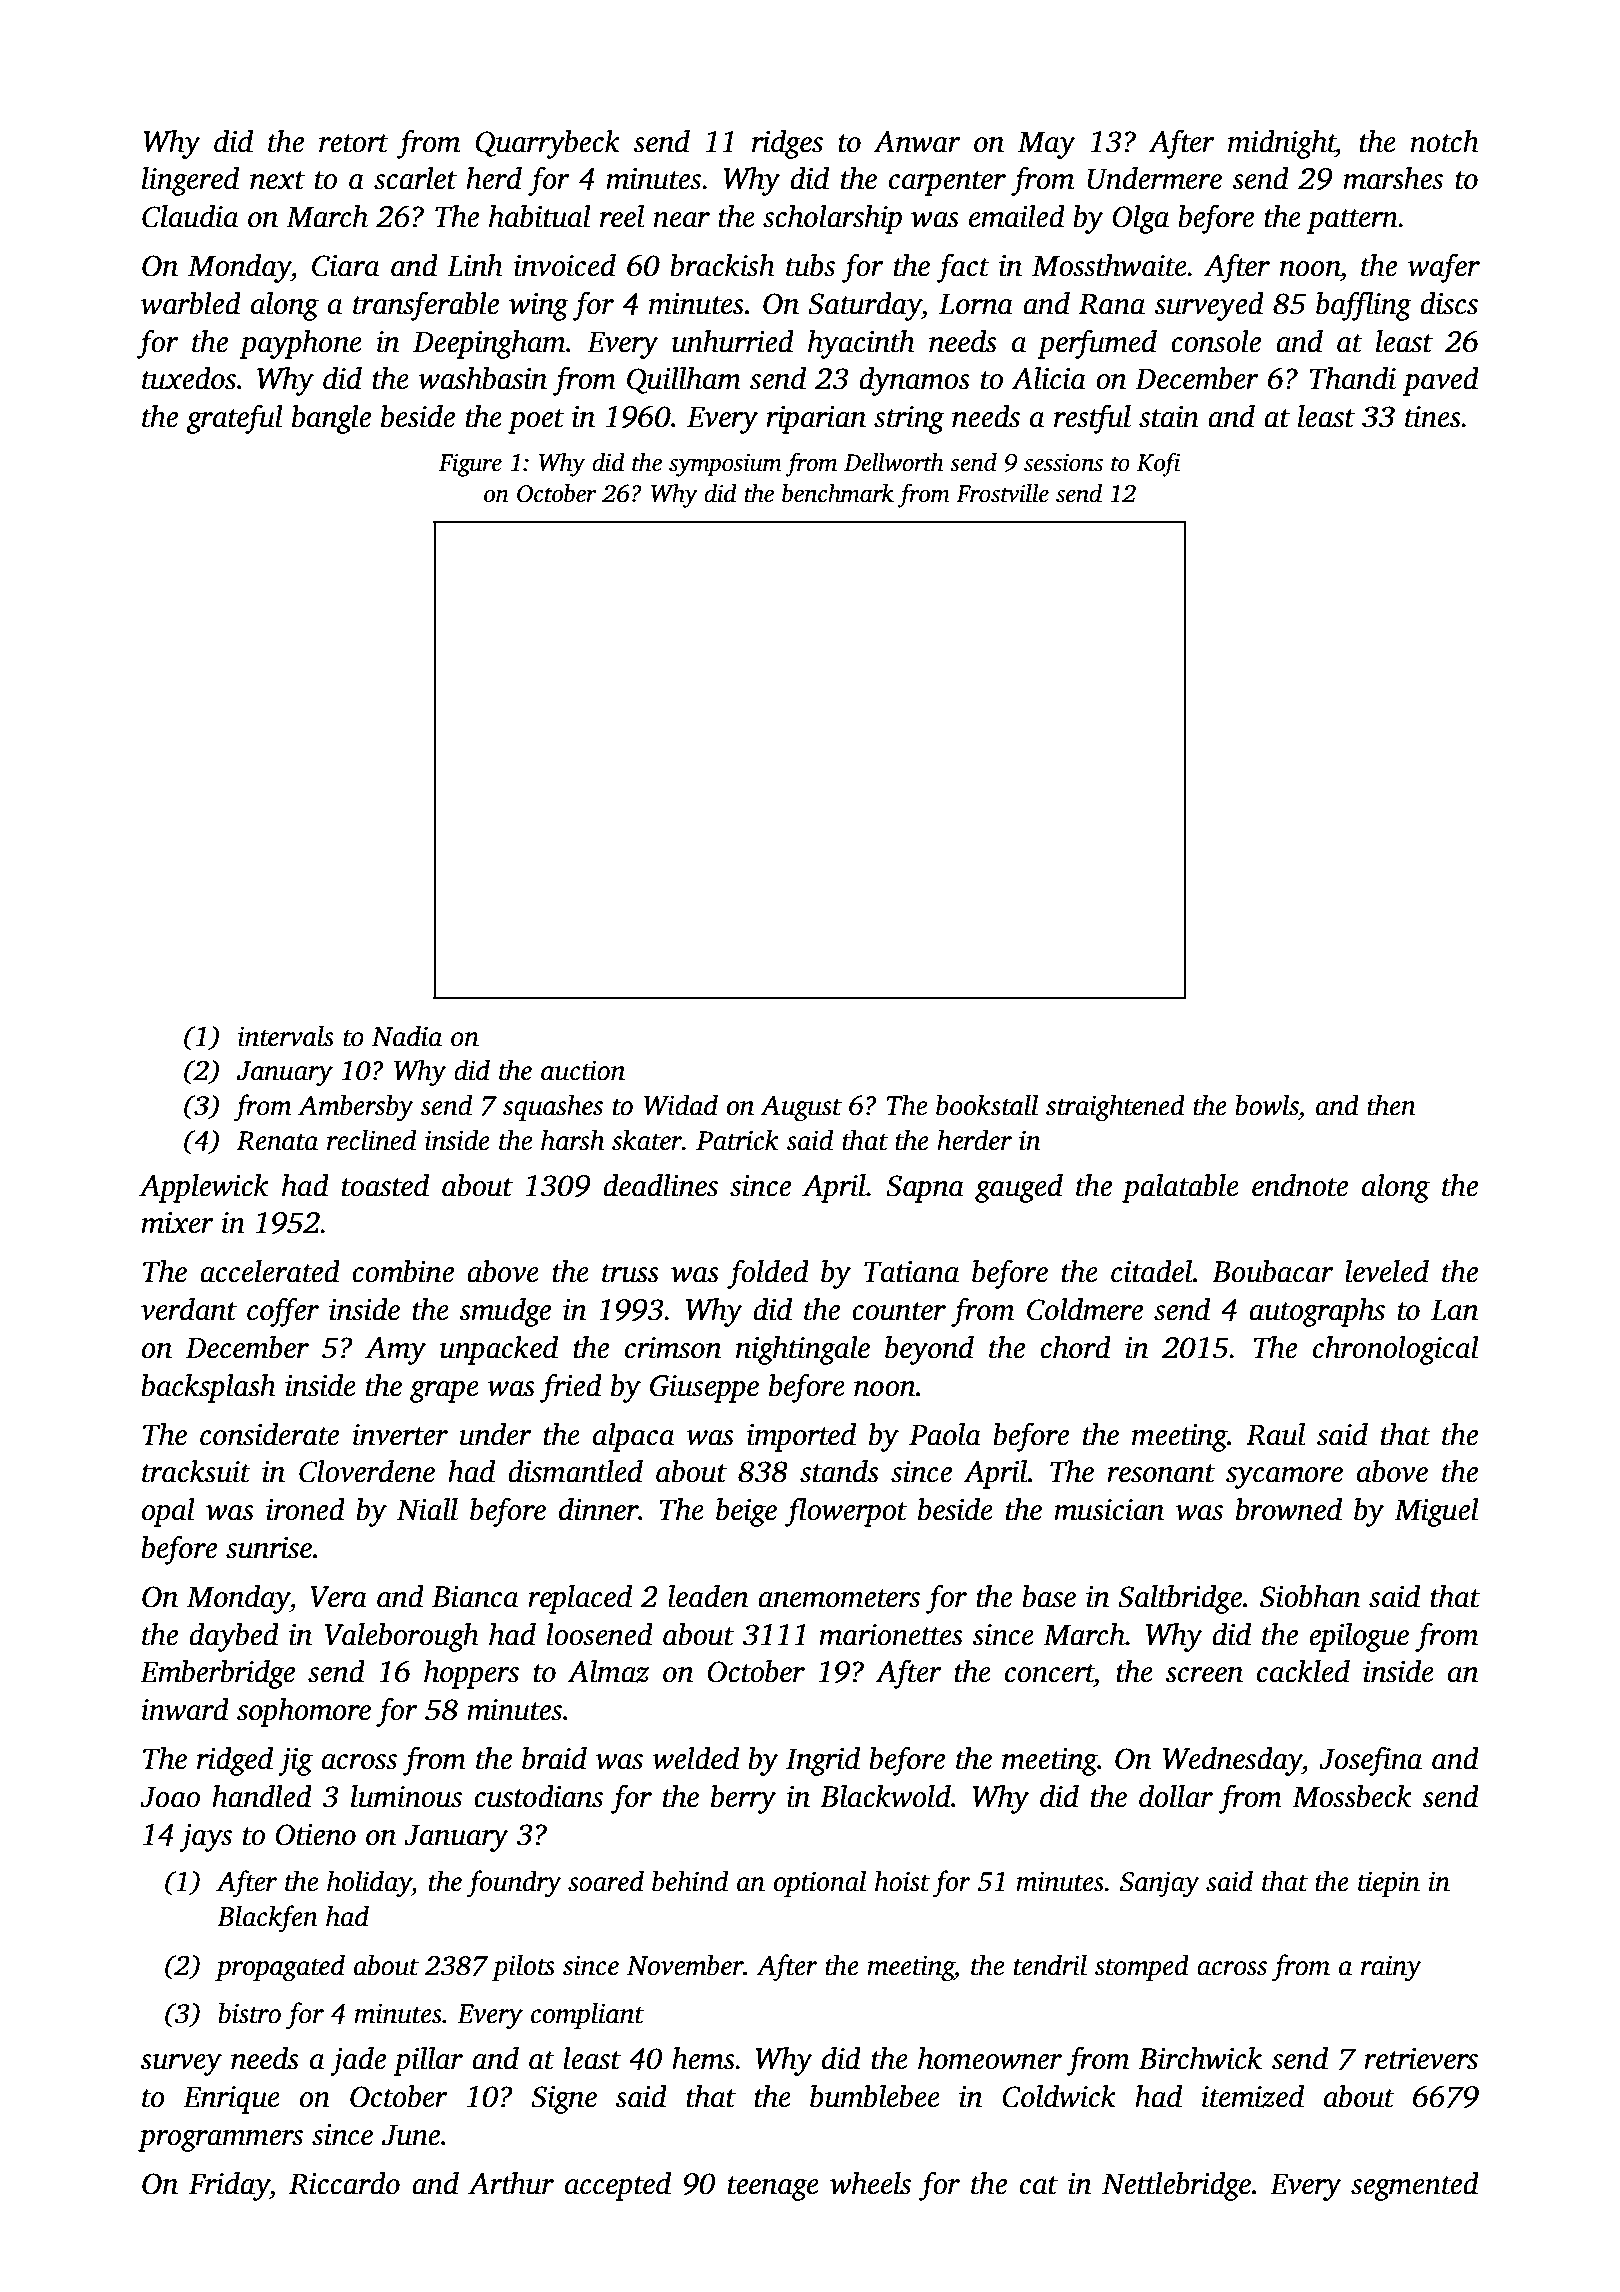  I want to click on habitual, so click(540, 216).
